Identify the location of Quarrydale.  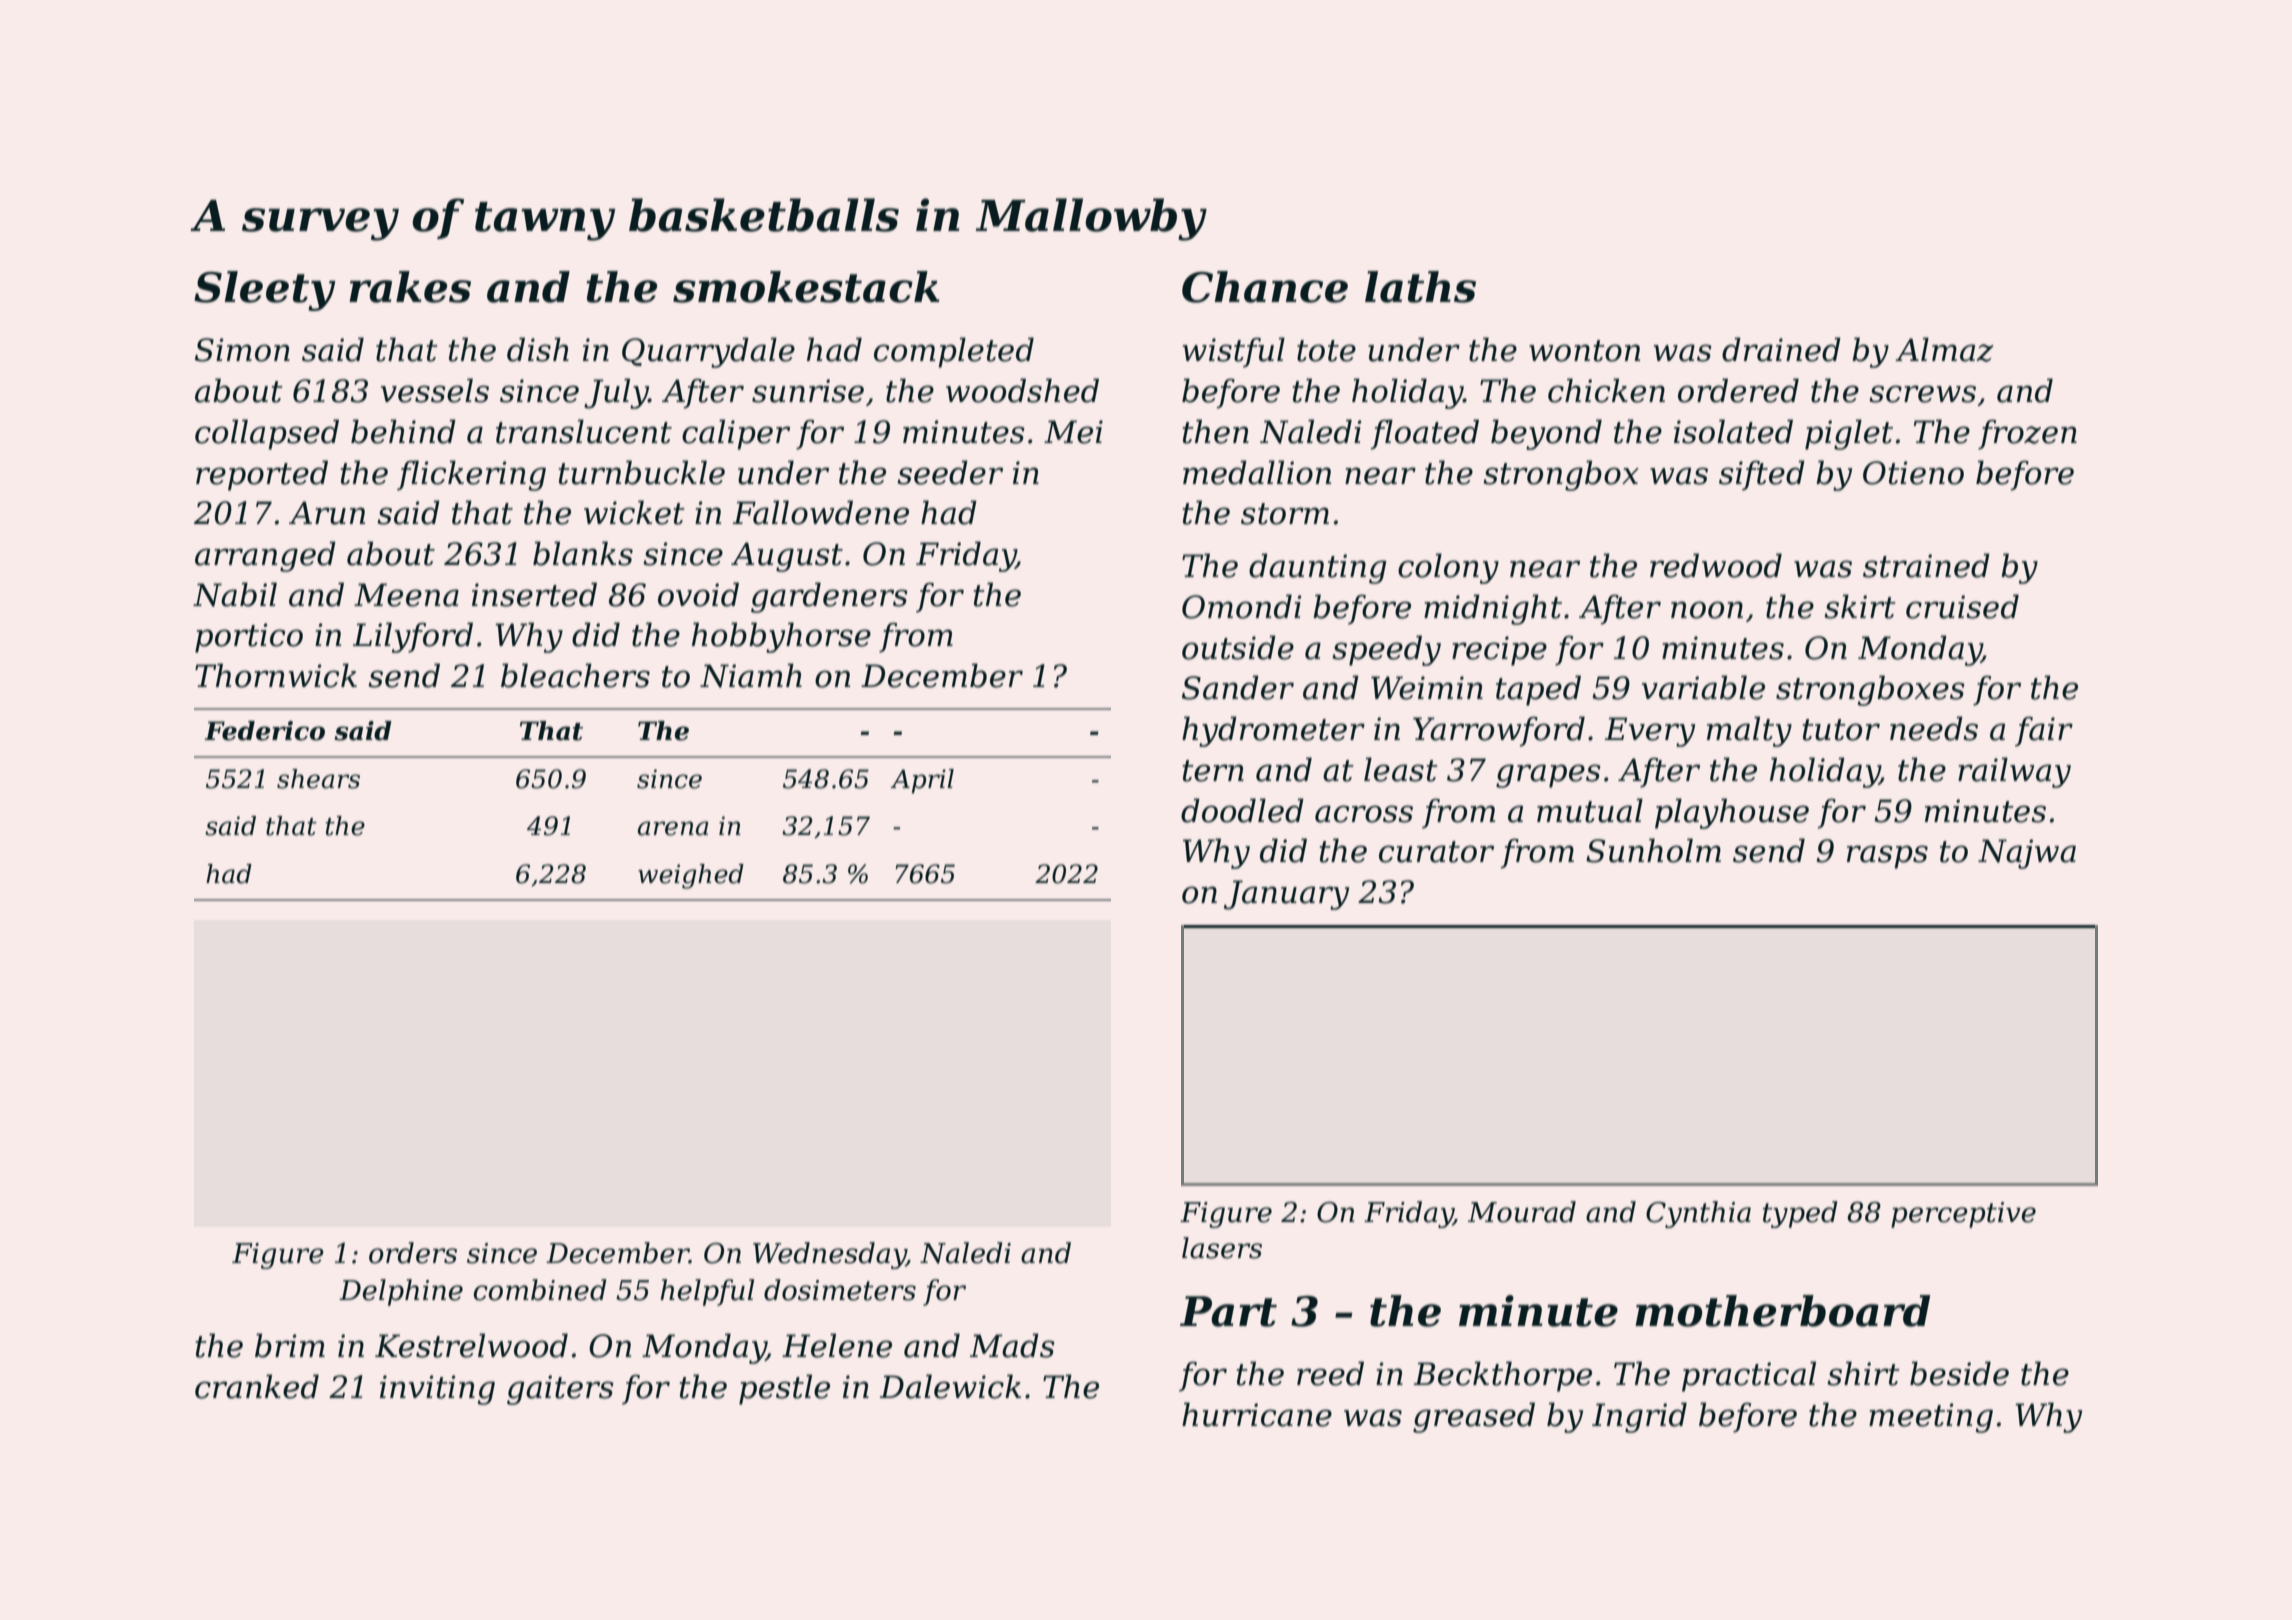
(708, 352).
